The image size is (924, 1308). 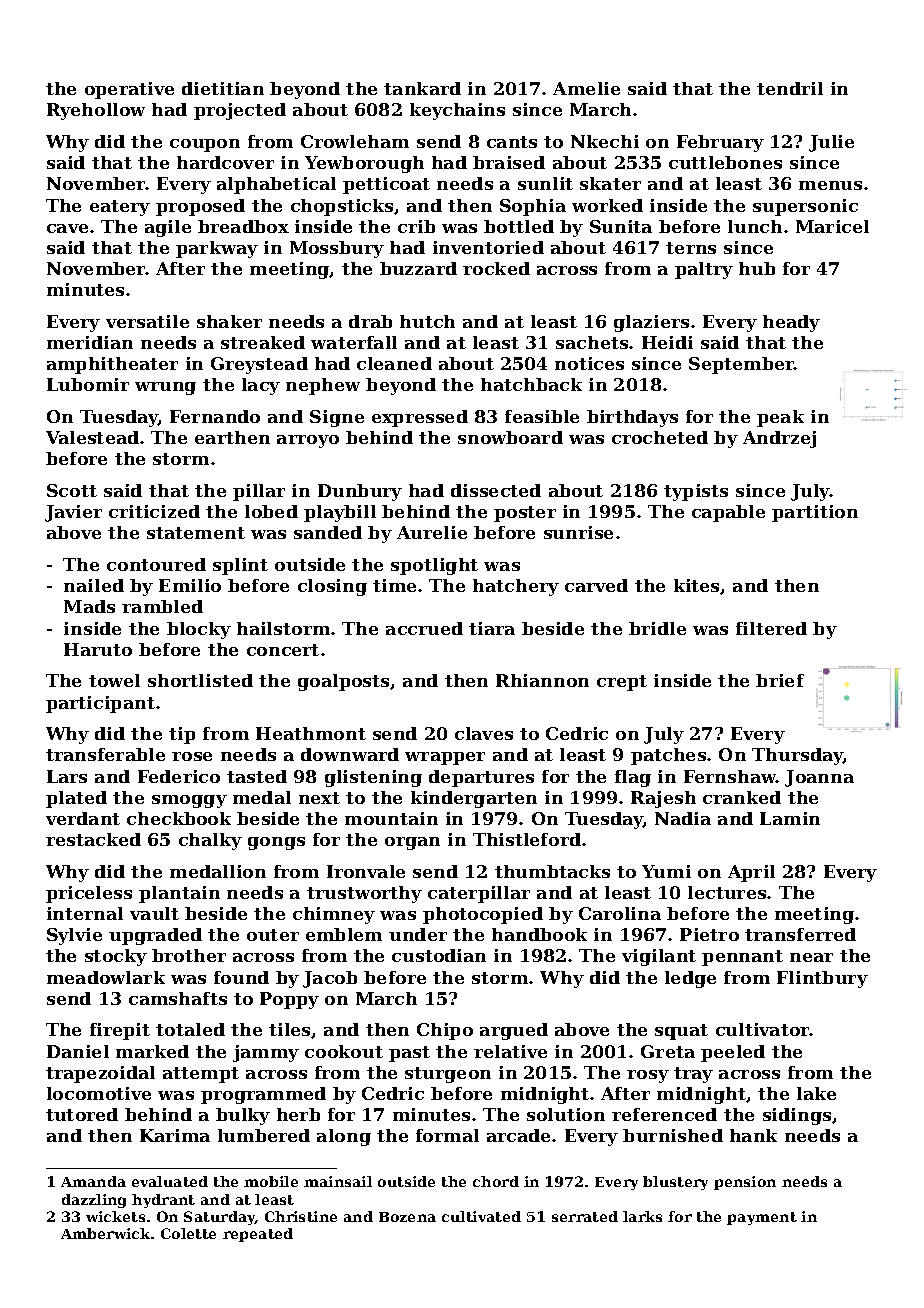 What do you see at coordinates (633, 778) in the document?
I see `flag` at bounding box center [633, 778].
